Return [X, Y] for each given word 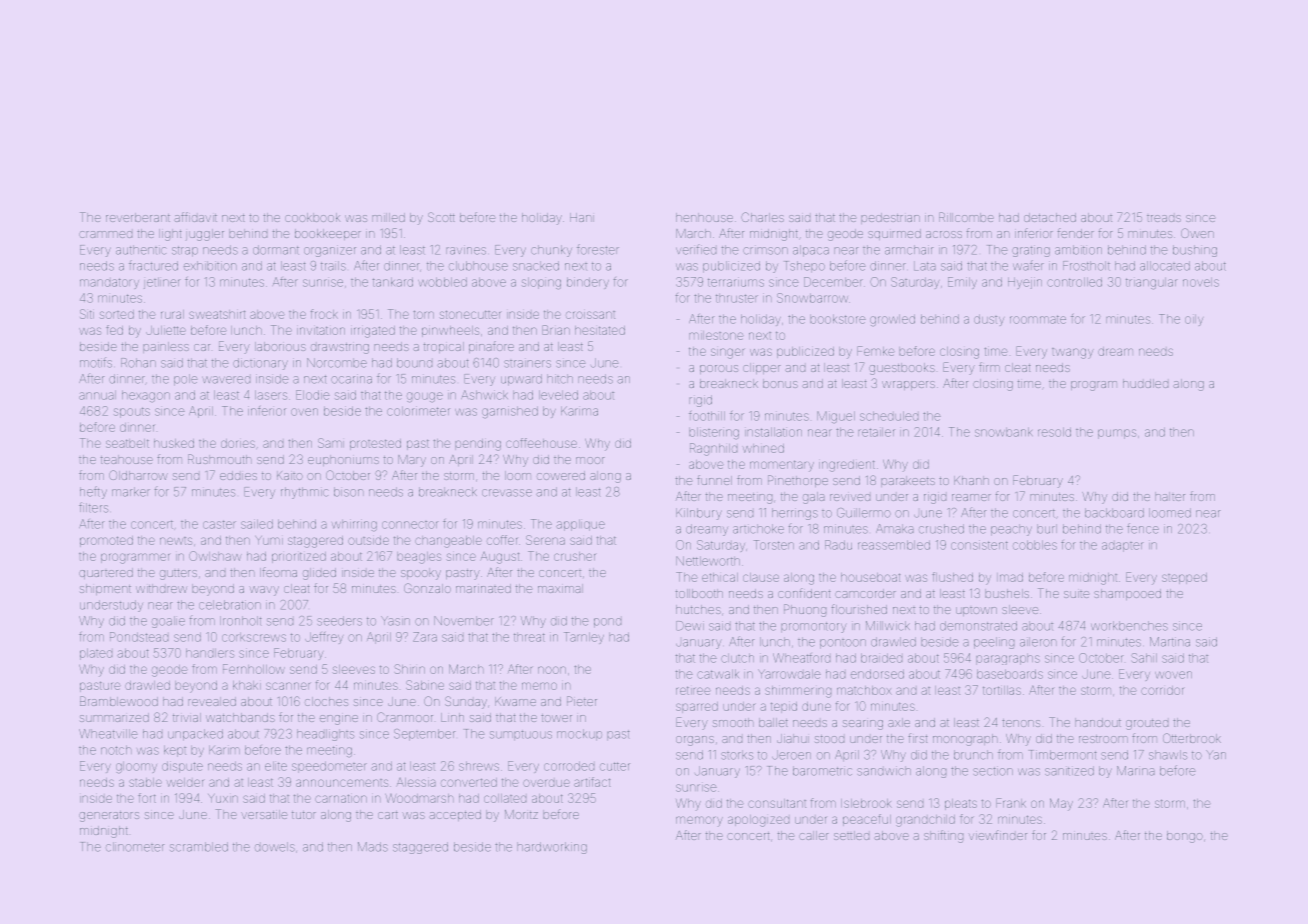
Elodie [313, 395]
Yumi [269, 540]
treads [1164, 218]
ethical [720, 577]
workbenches [1129, 626]
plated [96, 654]
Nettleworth [708, 561]
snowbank [1003, 432]
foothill [707, 416]
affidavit [195, 217]
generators [109, 816]
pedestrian [890, 218]
